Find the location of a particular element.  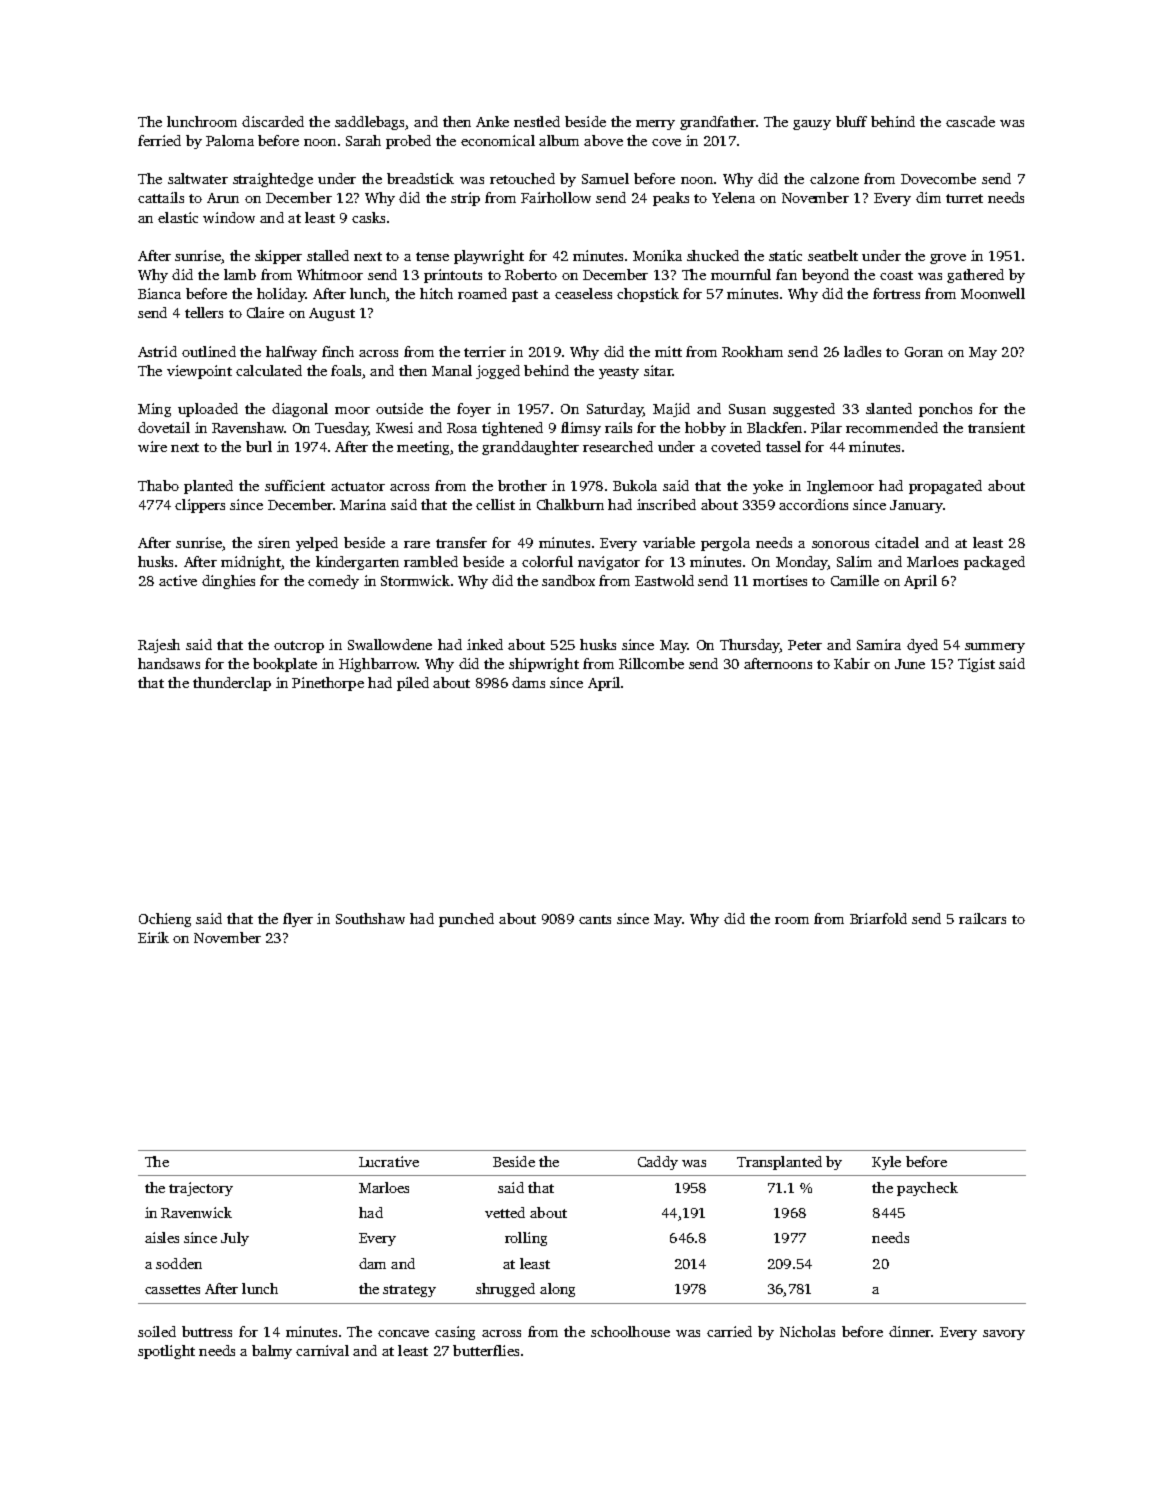

peaks is located at coordinates (671, 199).
